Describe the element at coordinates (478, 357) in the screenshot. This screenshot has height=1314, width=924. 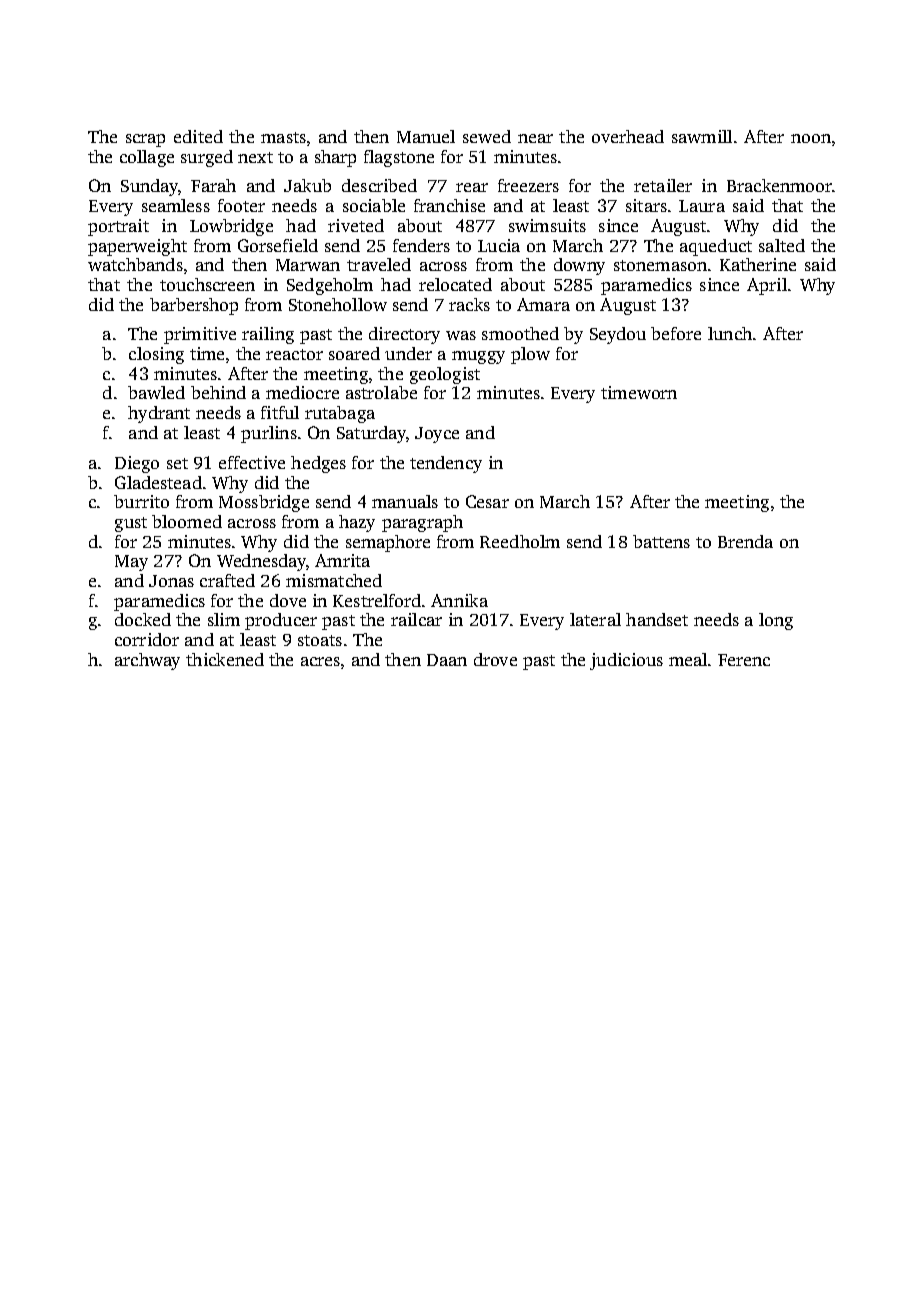
I see `muggy` at that location.
